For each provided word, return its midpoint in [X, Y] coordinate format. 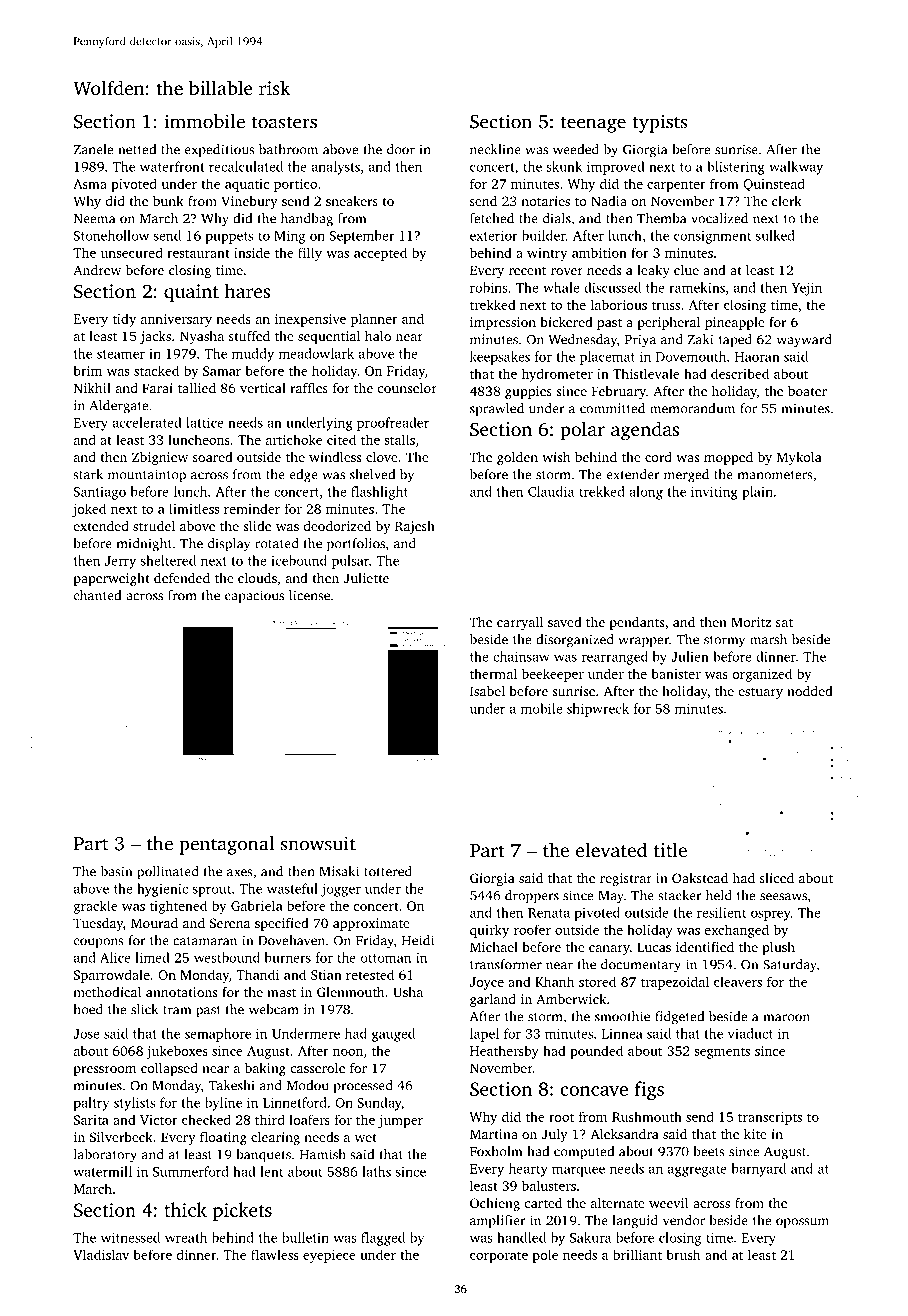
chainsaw [521, 656]
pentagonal [226, 845]
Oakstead [700, 878]
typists [660, 123]
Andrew [97, 270]
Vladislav [101, 1254]
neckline [495, 149]
